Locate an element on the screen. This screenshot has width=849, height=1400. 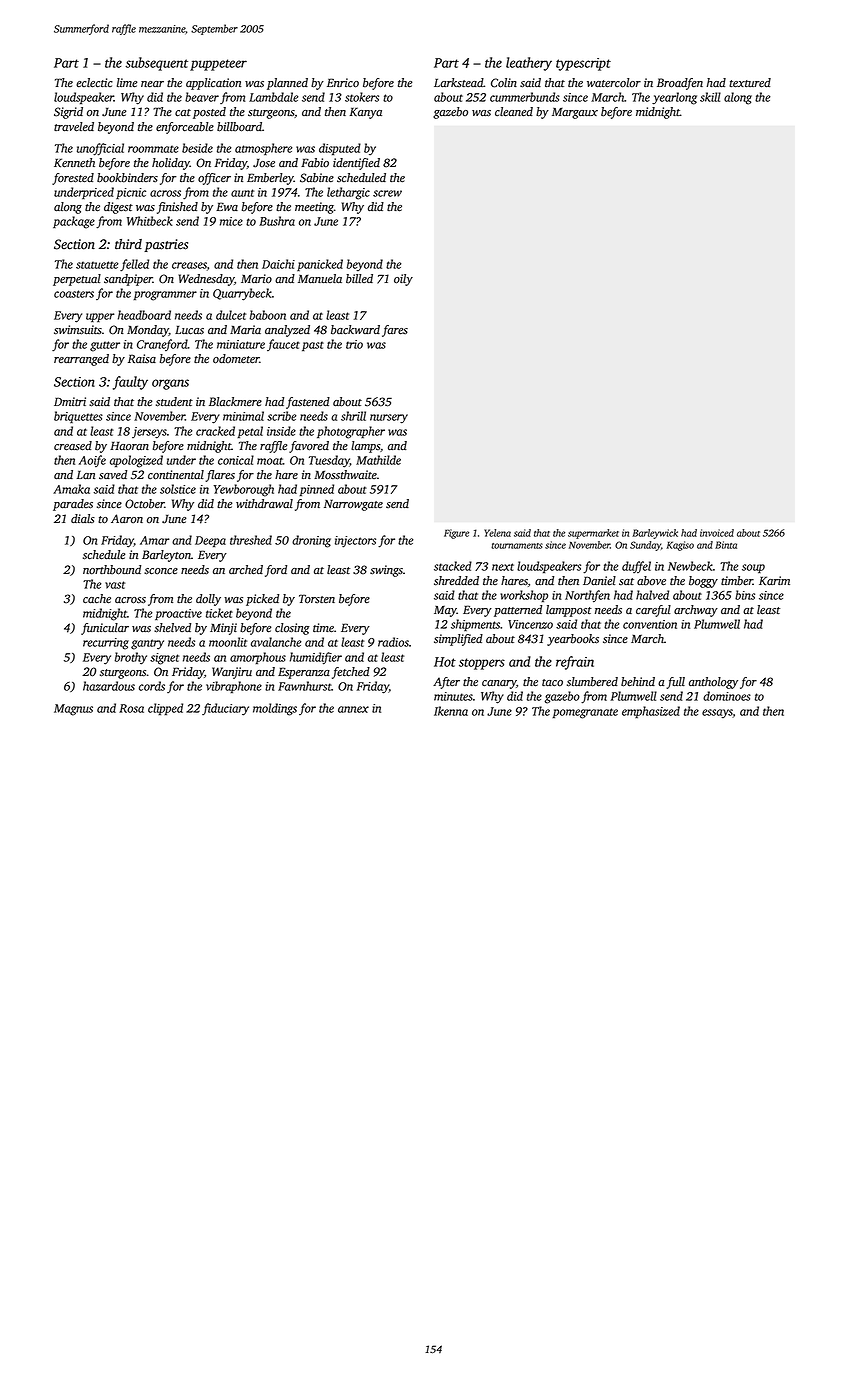
injectors is located at coordinates (355, 542).
